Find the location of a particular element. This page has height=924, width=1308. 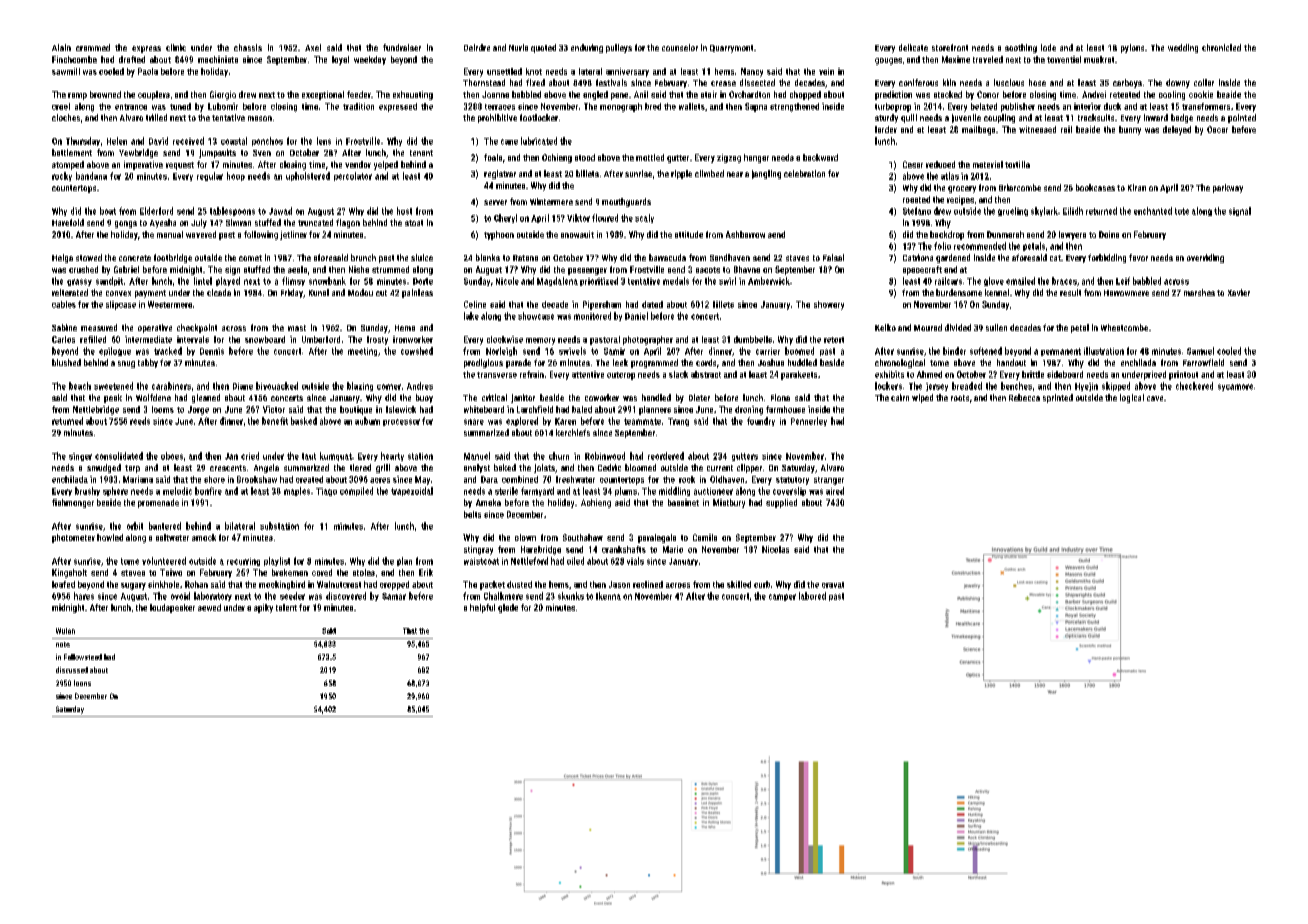

stacked is located at coordinates (948, 94).
